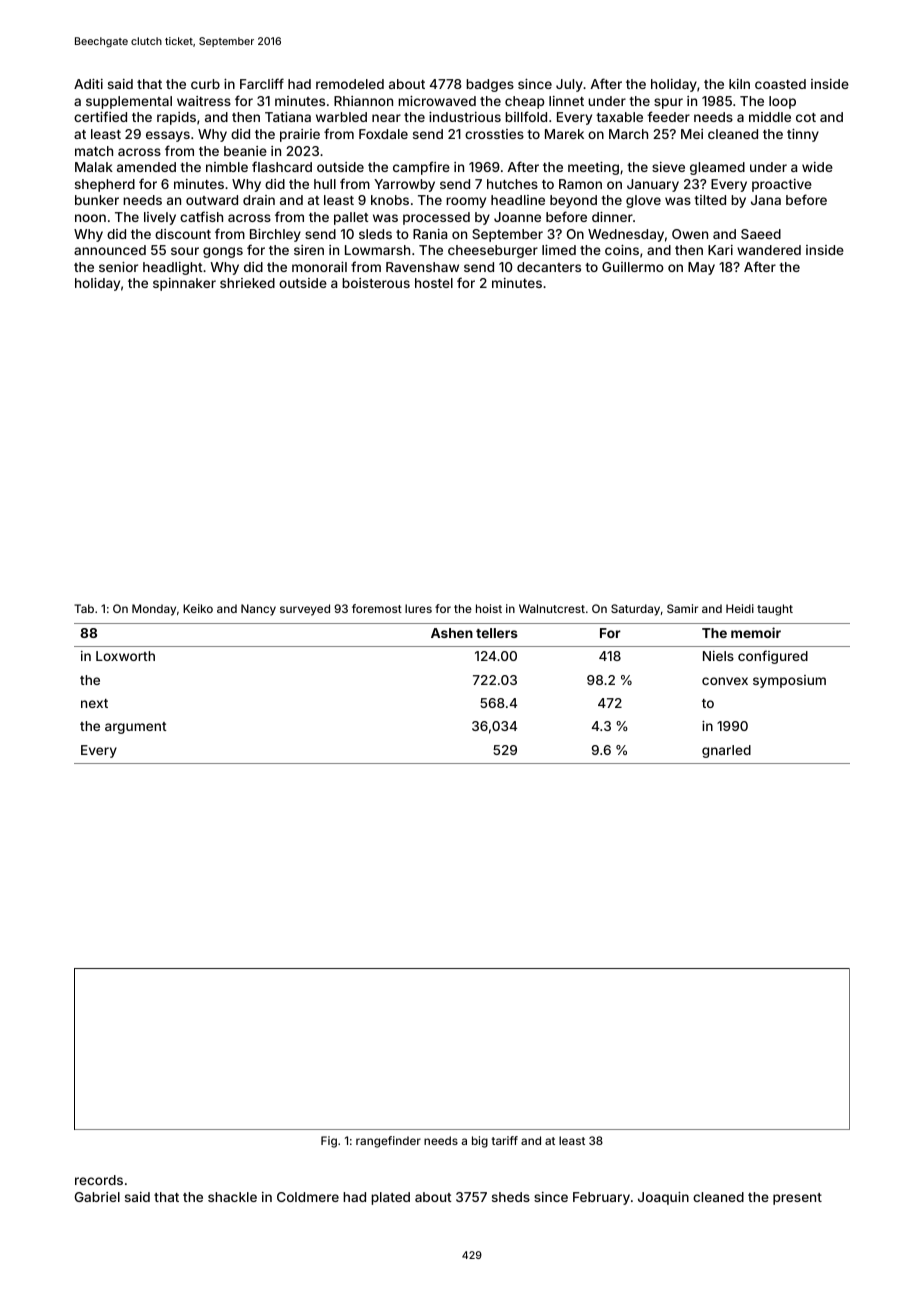  Describe the element at coordinates (505, 1140) in the page. I see `tariff` at that location.
